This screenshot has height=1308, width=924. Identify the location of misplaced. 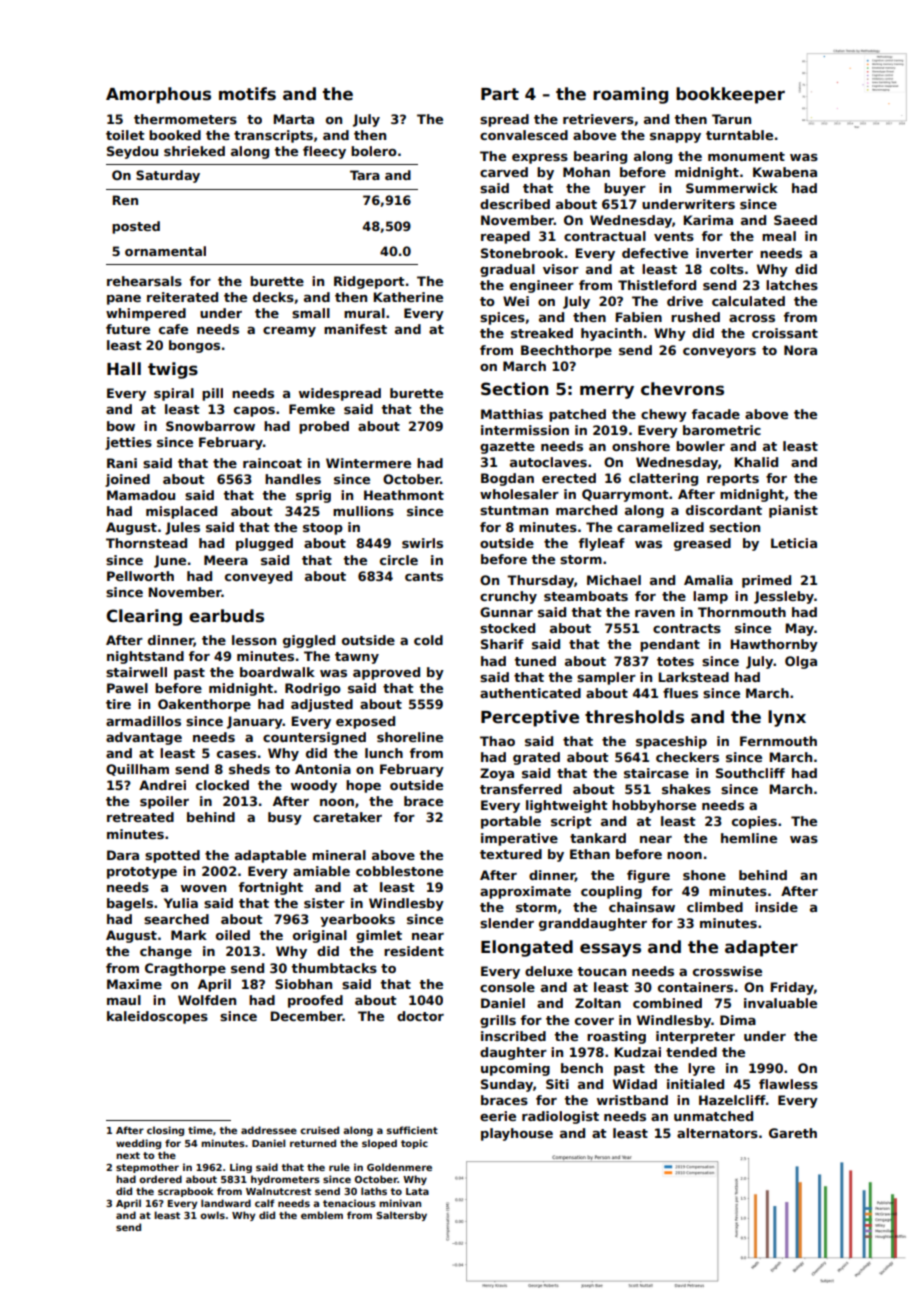
(181, 512).
